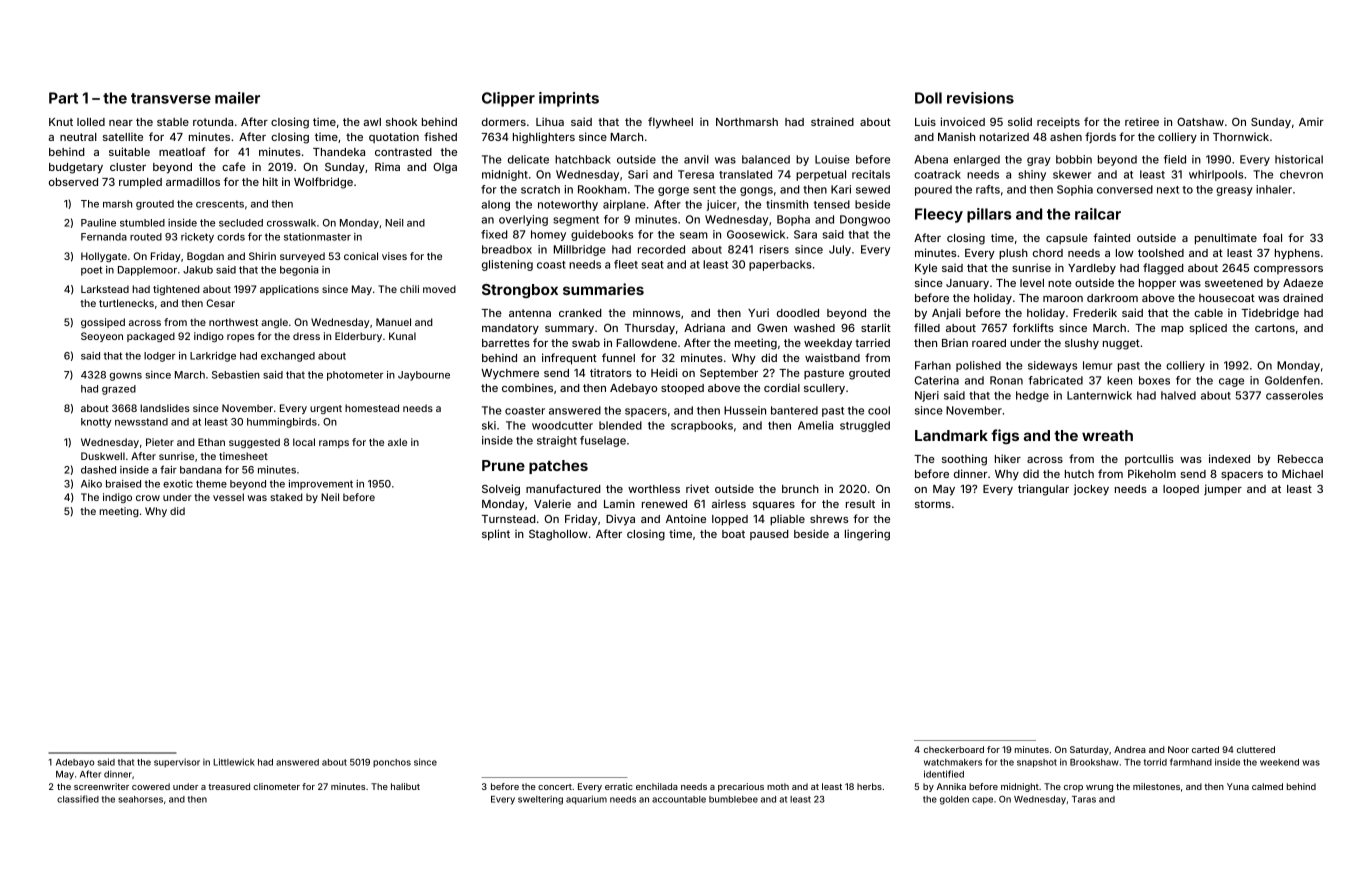 The image size is (1372, 887). What do you see at coordinates (867, 535) in the page?
I see `lingering` at bounding box center [867, 535].
